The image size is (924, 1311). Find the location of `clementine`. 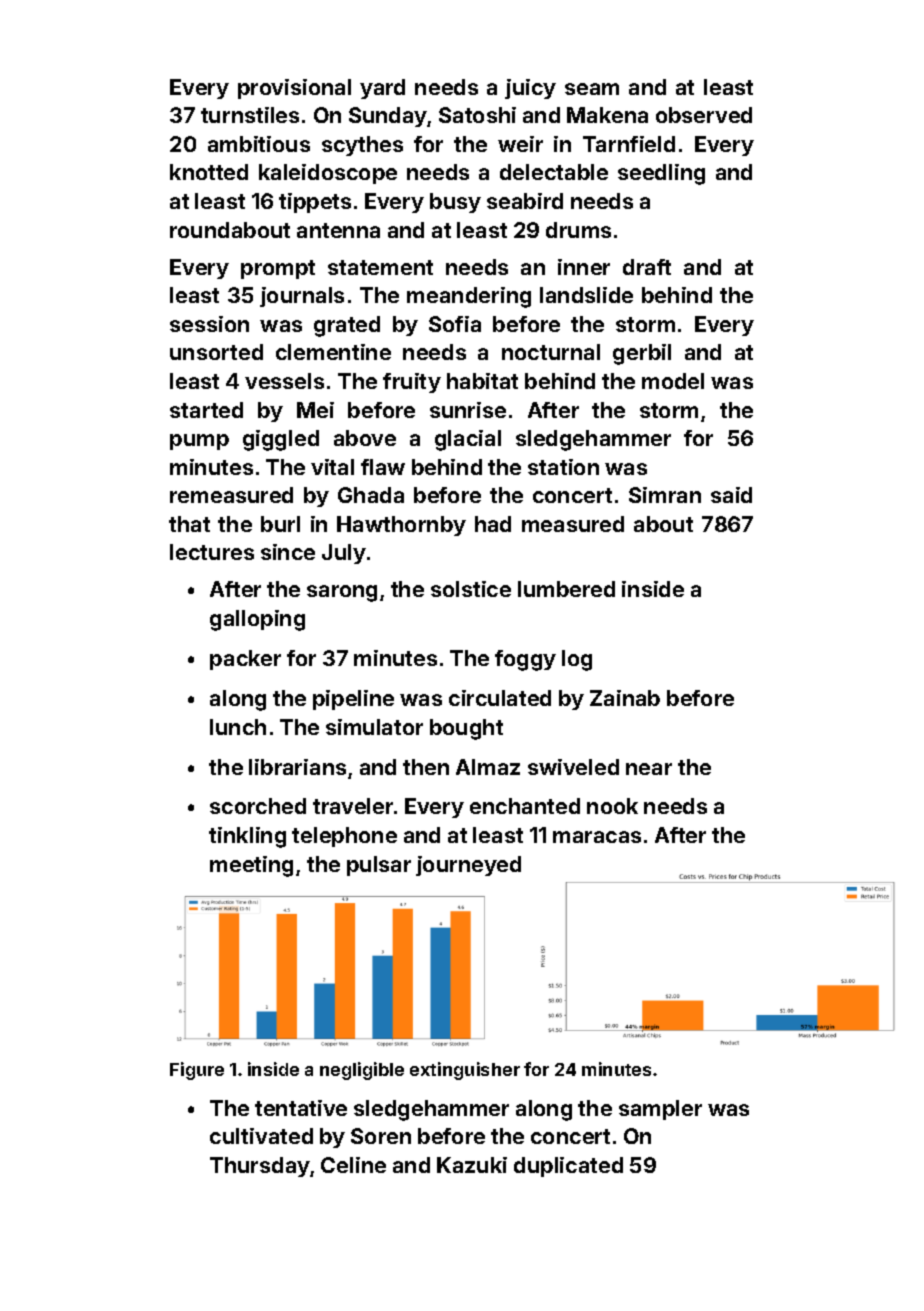

clementine is located at coordinates (333, 352).
